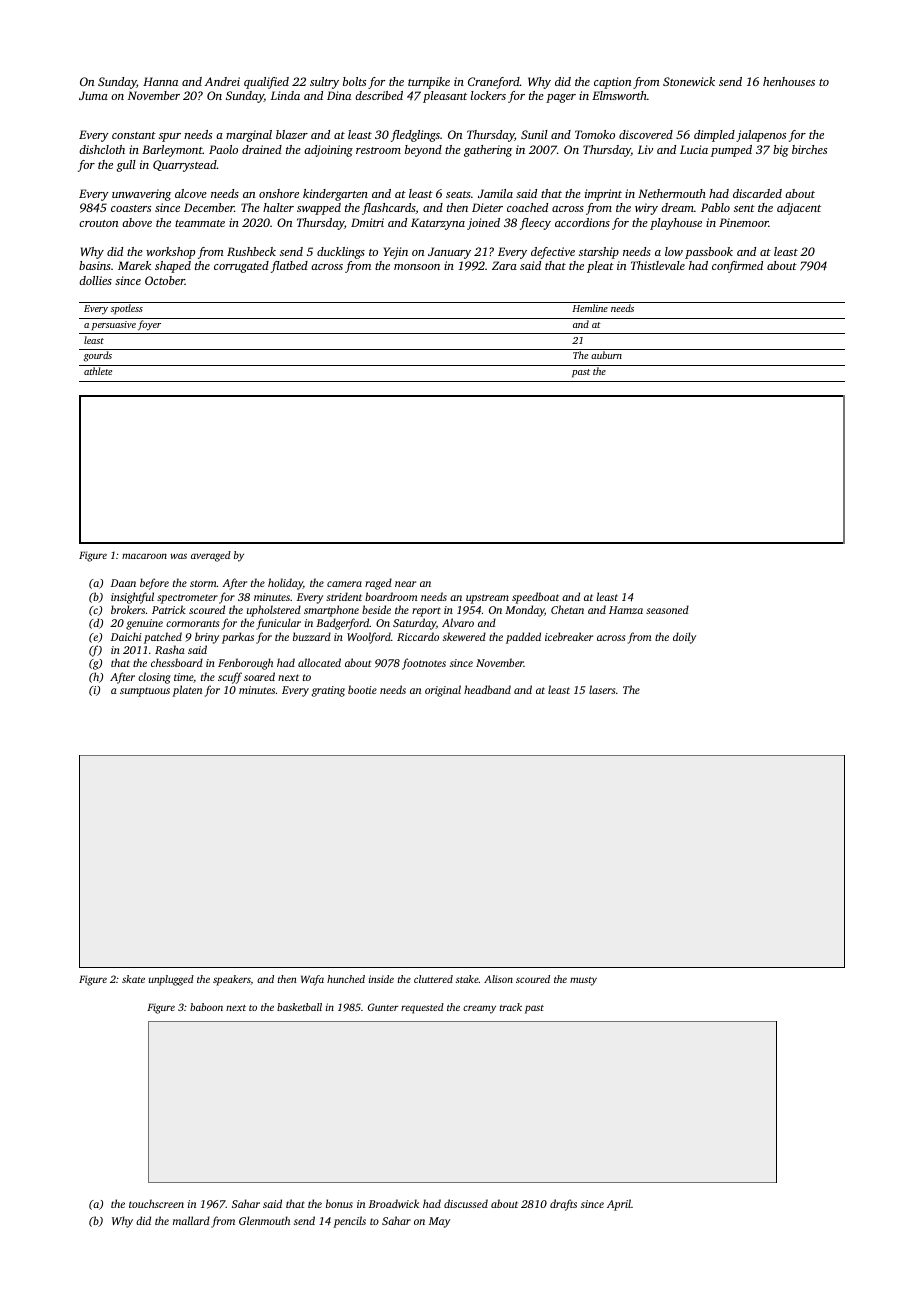 The image size is (924, 1308). What do you see at coordinates (487, 689) in the screenshot?
I see `headband` at bounding box center [487, 689].
